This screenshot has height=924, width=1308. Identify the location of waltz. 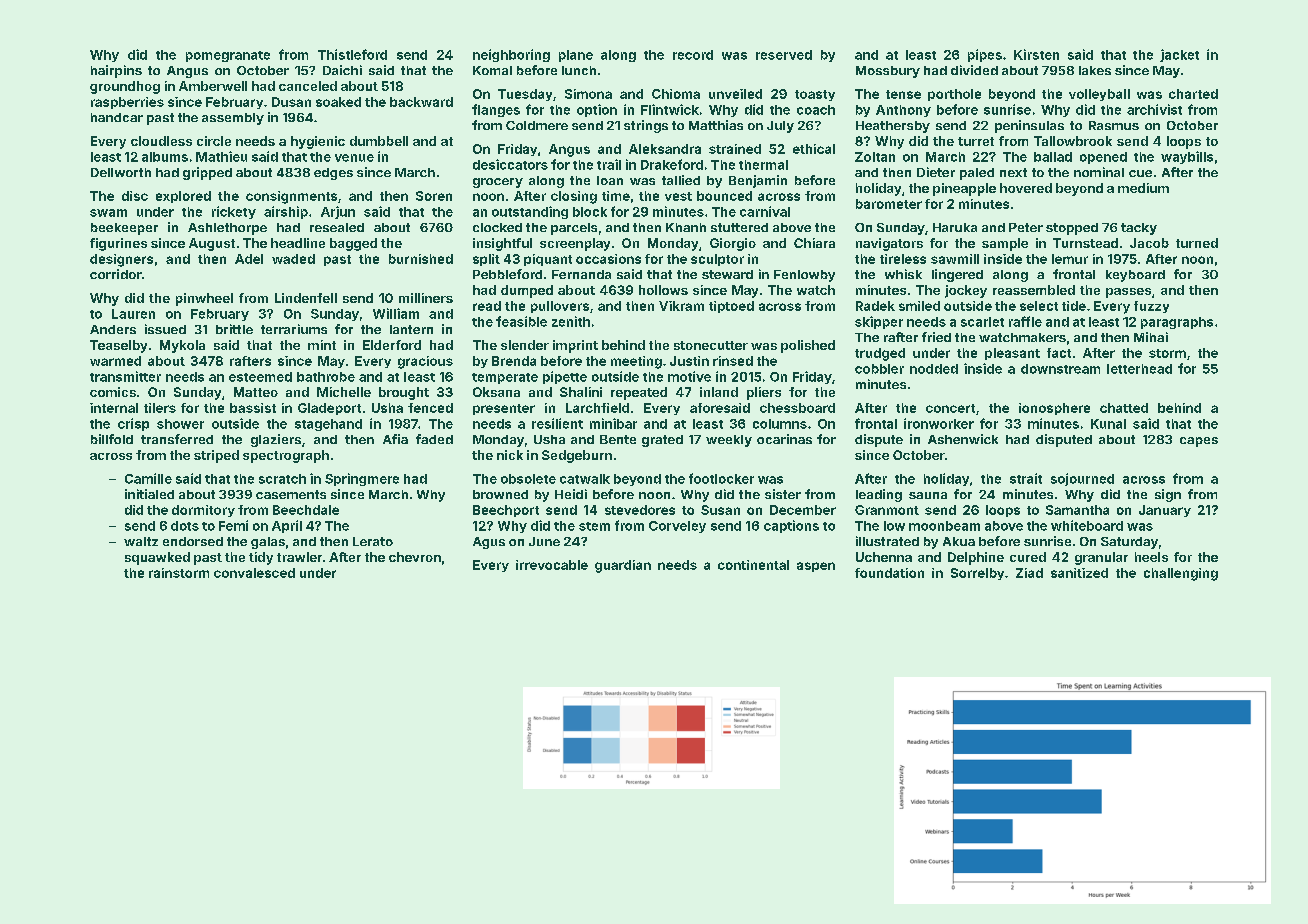
(141, 541).
